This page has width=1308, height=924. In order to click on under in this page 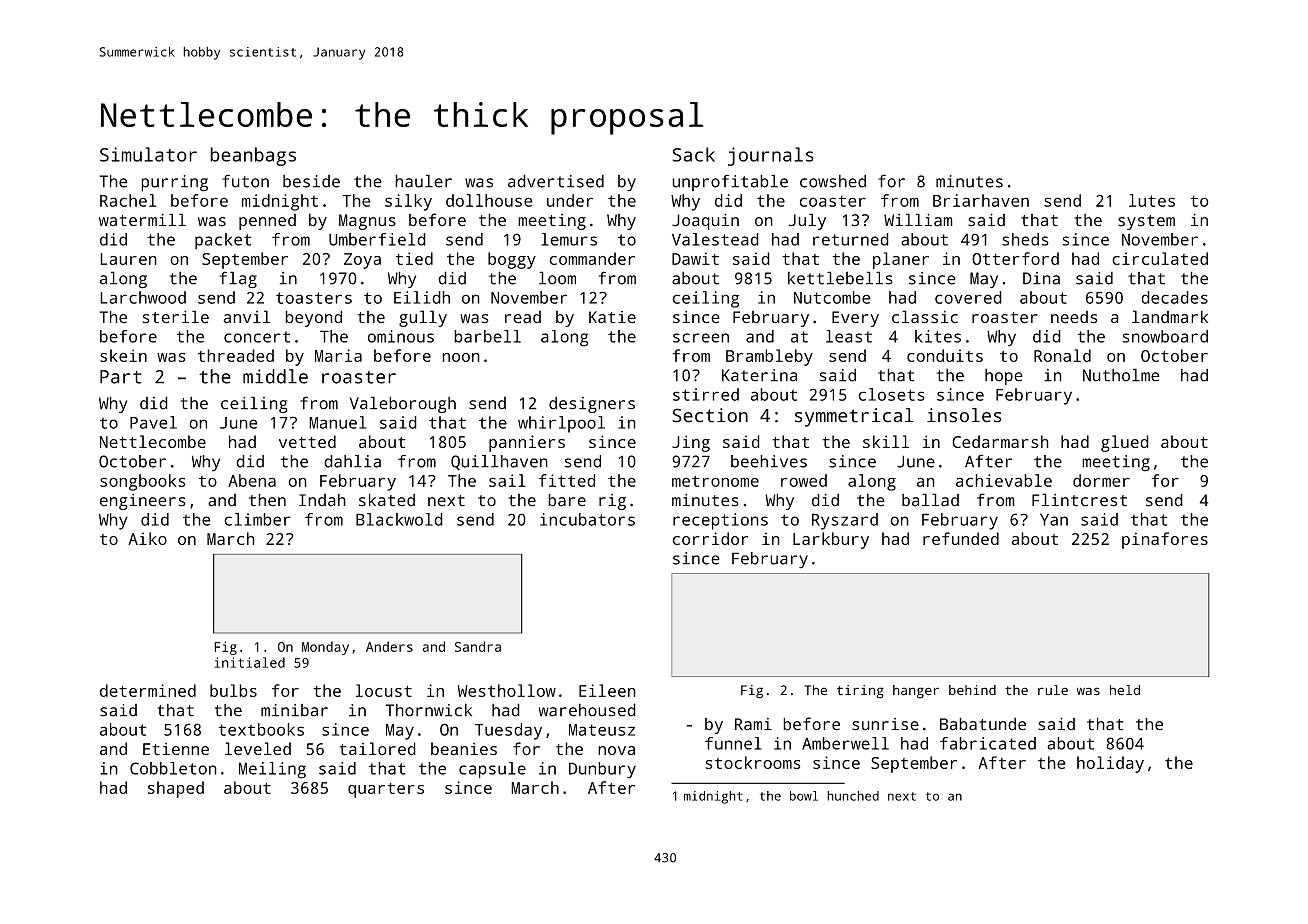, I will do `click(570, 200)`.
